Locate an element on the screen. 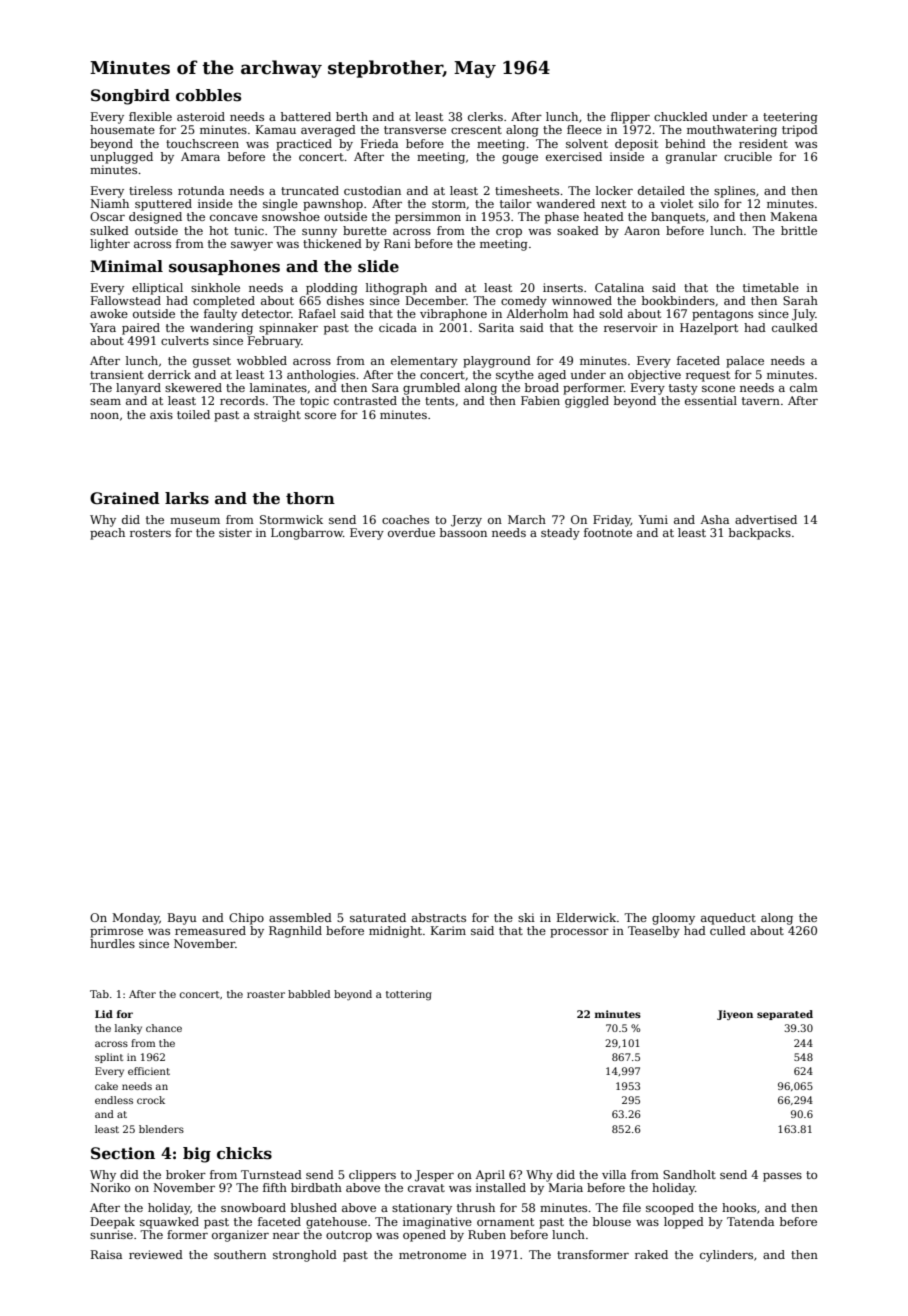  Longbarrow is located at coordinates (307, 534).
